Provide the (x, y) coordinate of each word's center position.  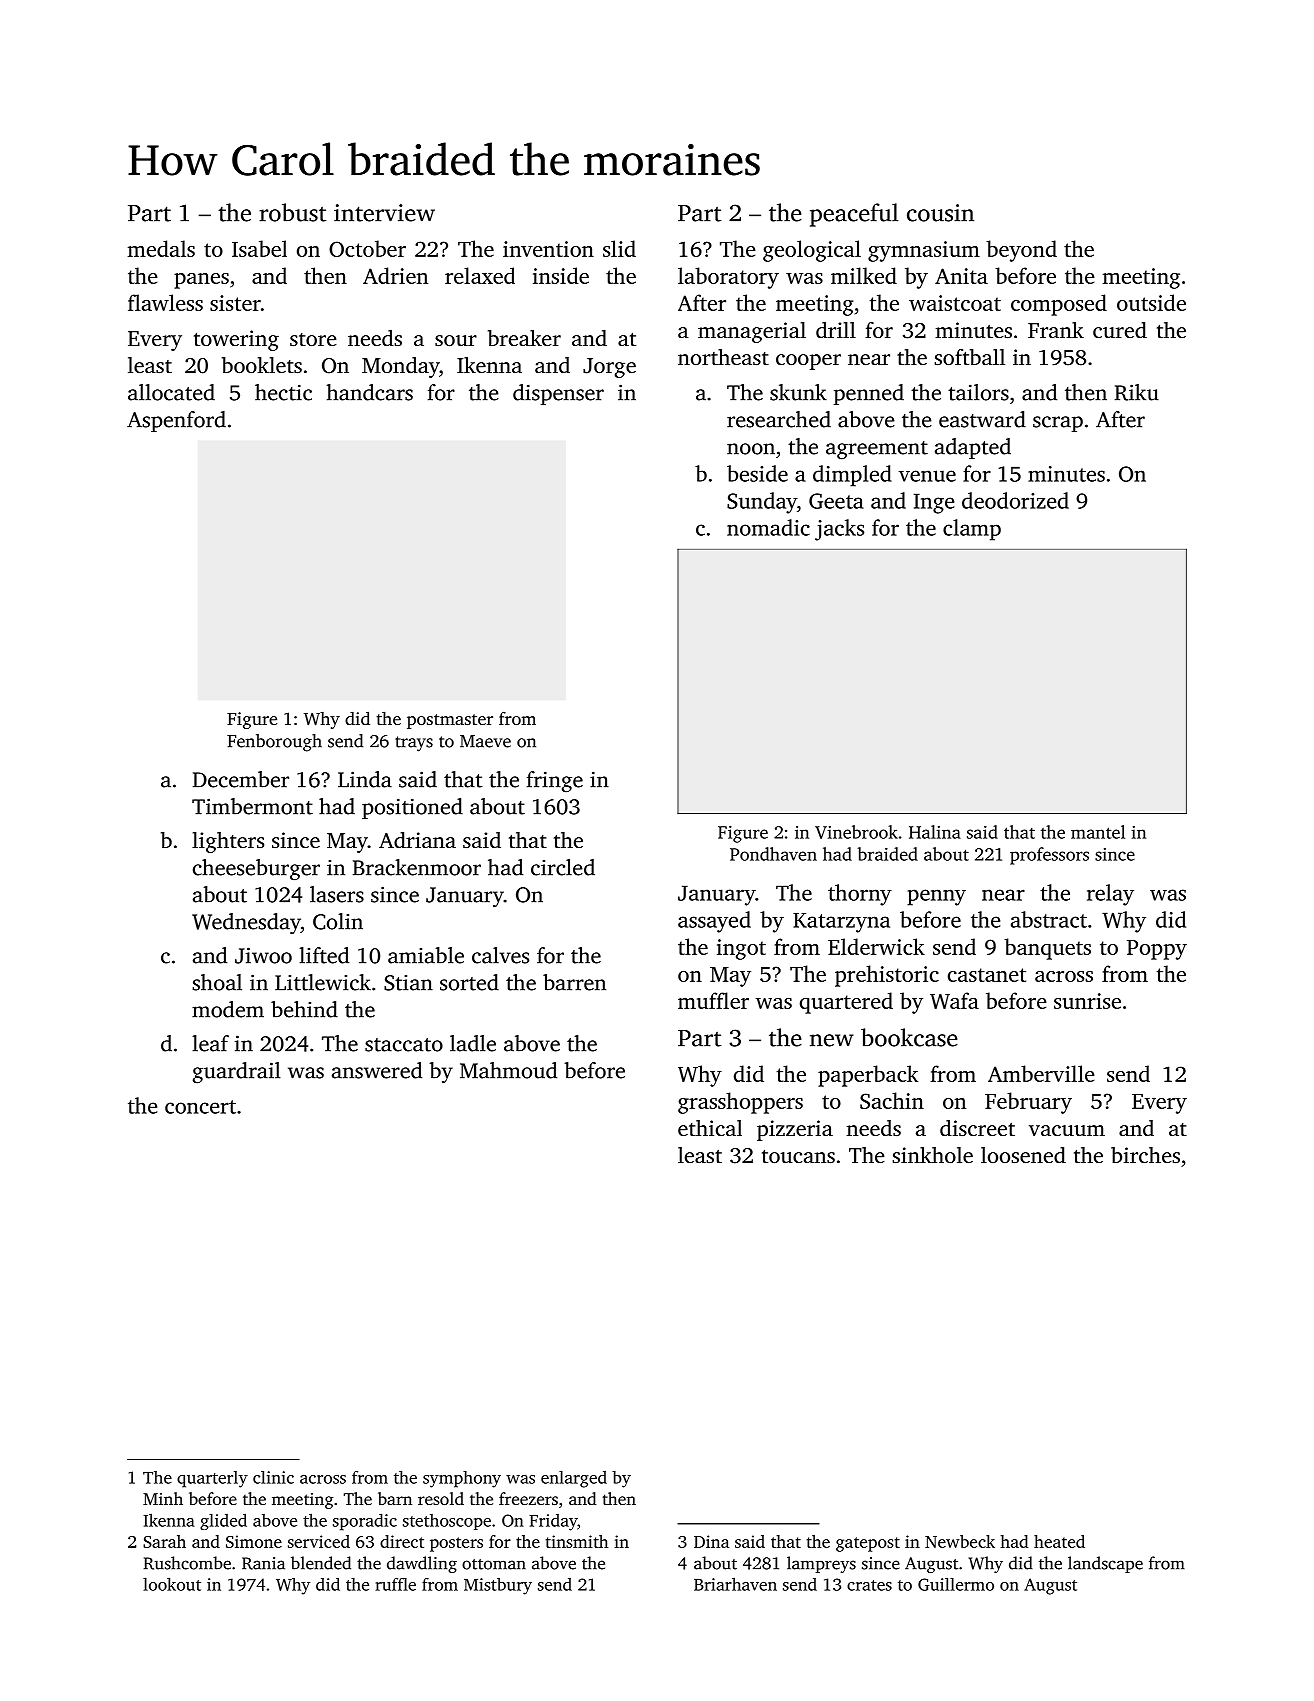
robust (293, 212)
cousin (940, 213)
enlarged (574, 1479)
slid (619, 248)
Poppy (1157, 950)
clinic (273, 1477)
